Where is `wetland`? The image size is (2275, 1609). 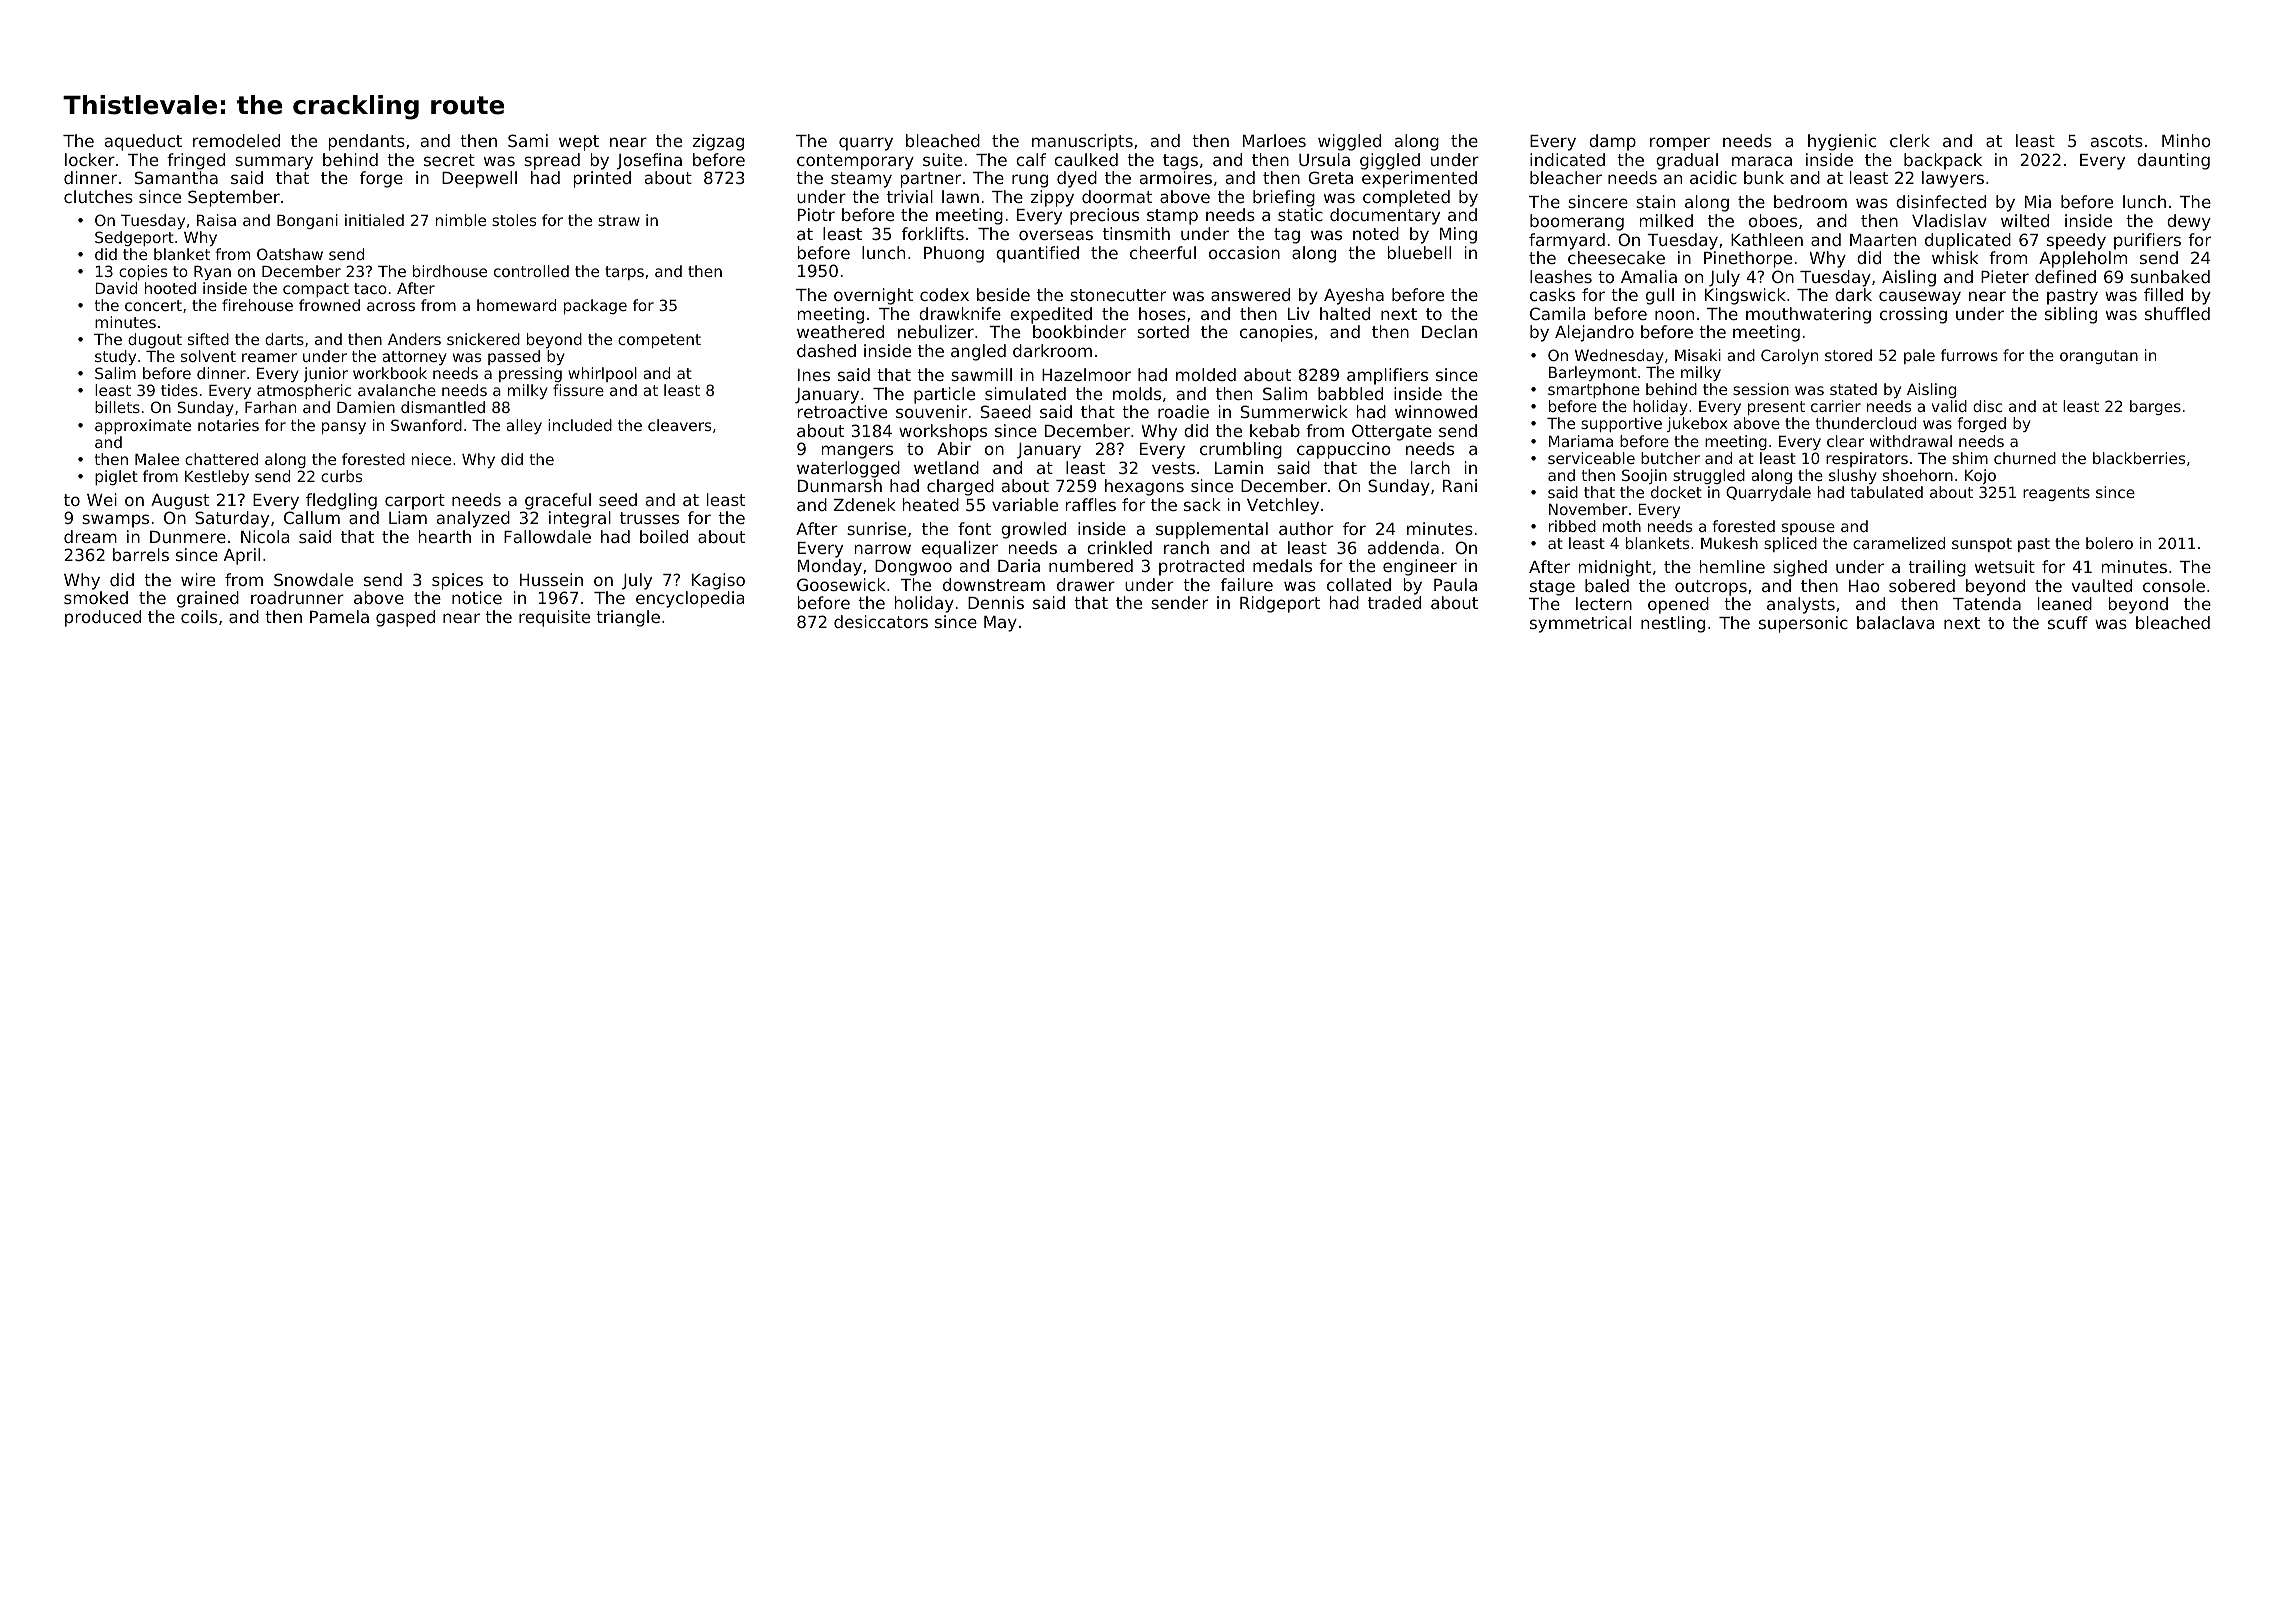
wetland is located at coordinates (946, 467).
